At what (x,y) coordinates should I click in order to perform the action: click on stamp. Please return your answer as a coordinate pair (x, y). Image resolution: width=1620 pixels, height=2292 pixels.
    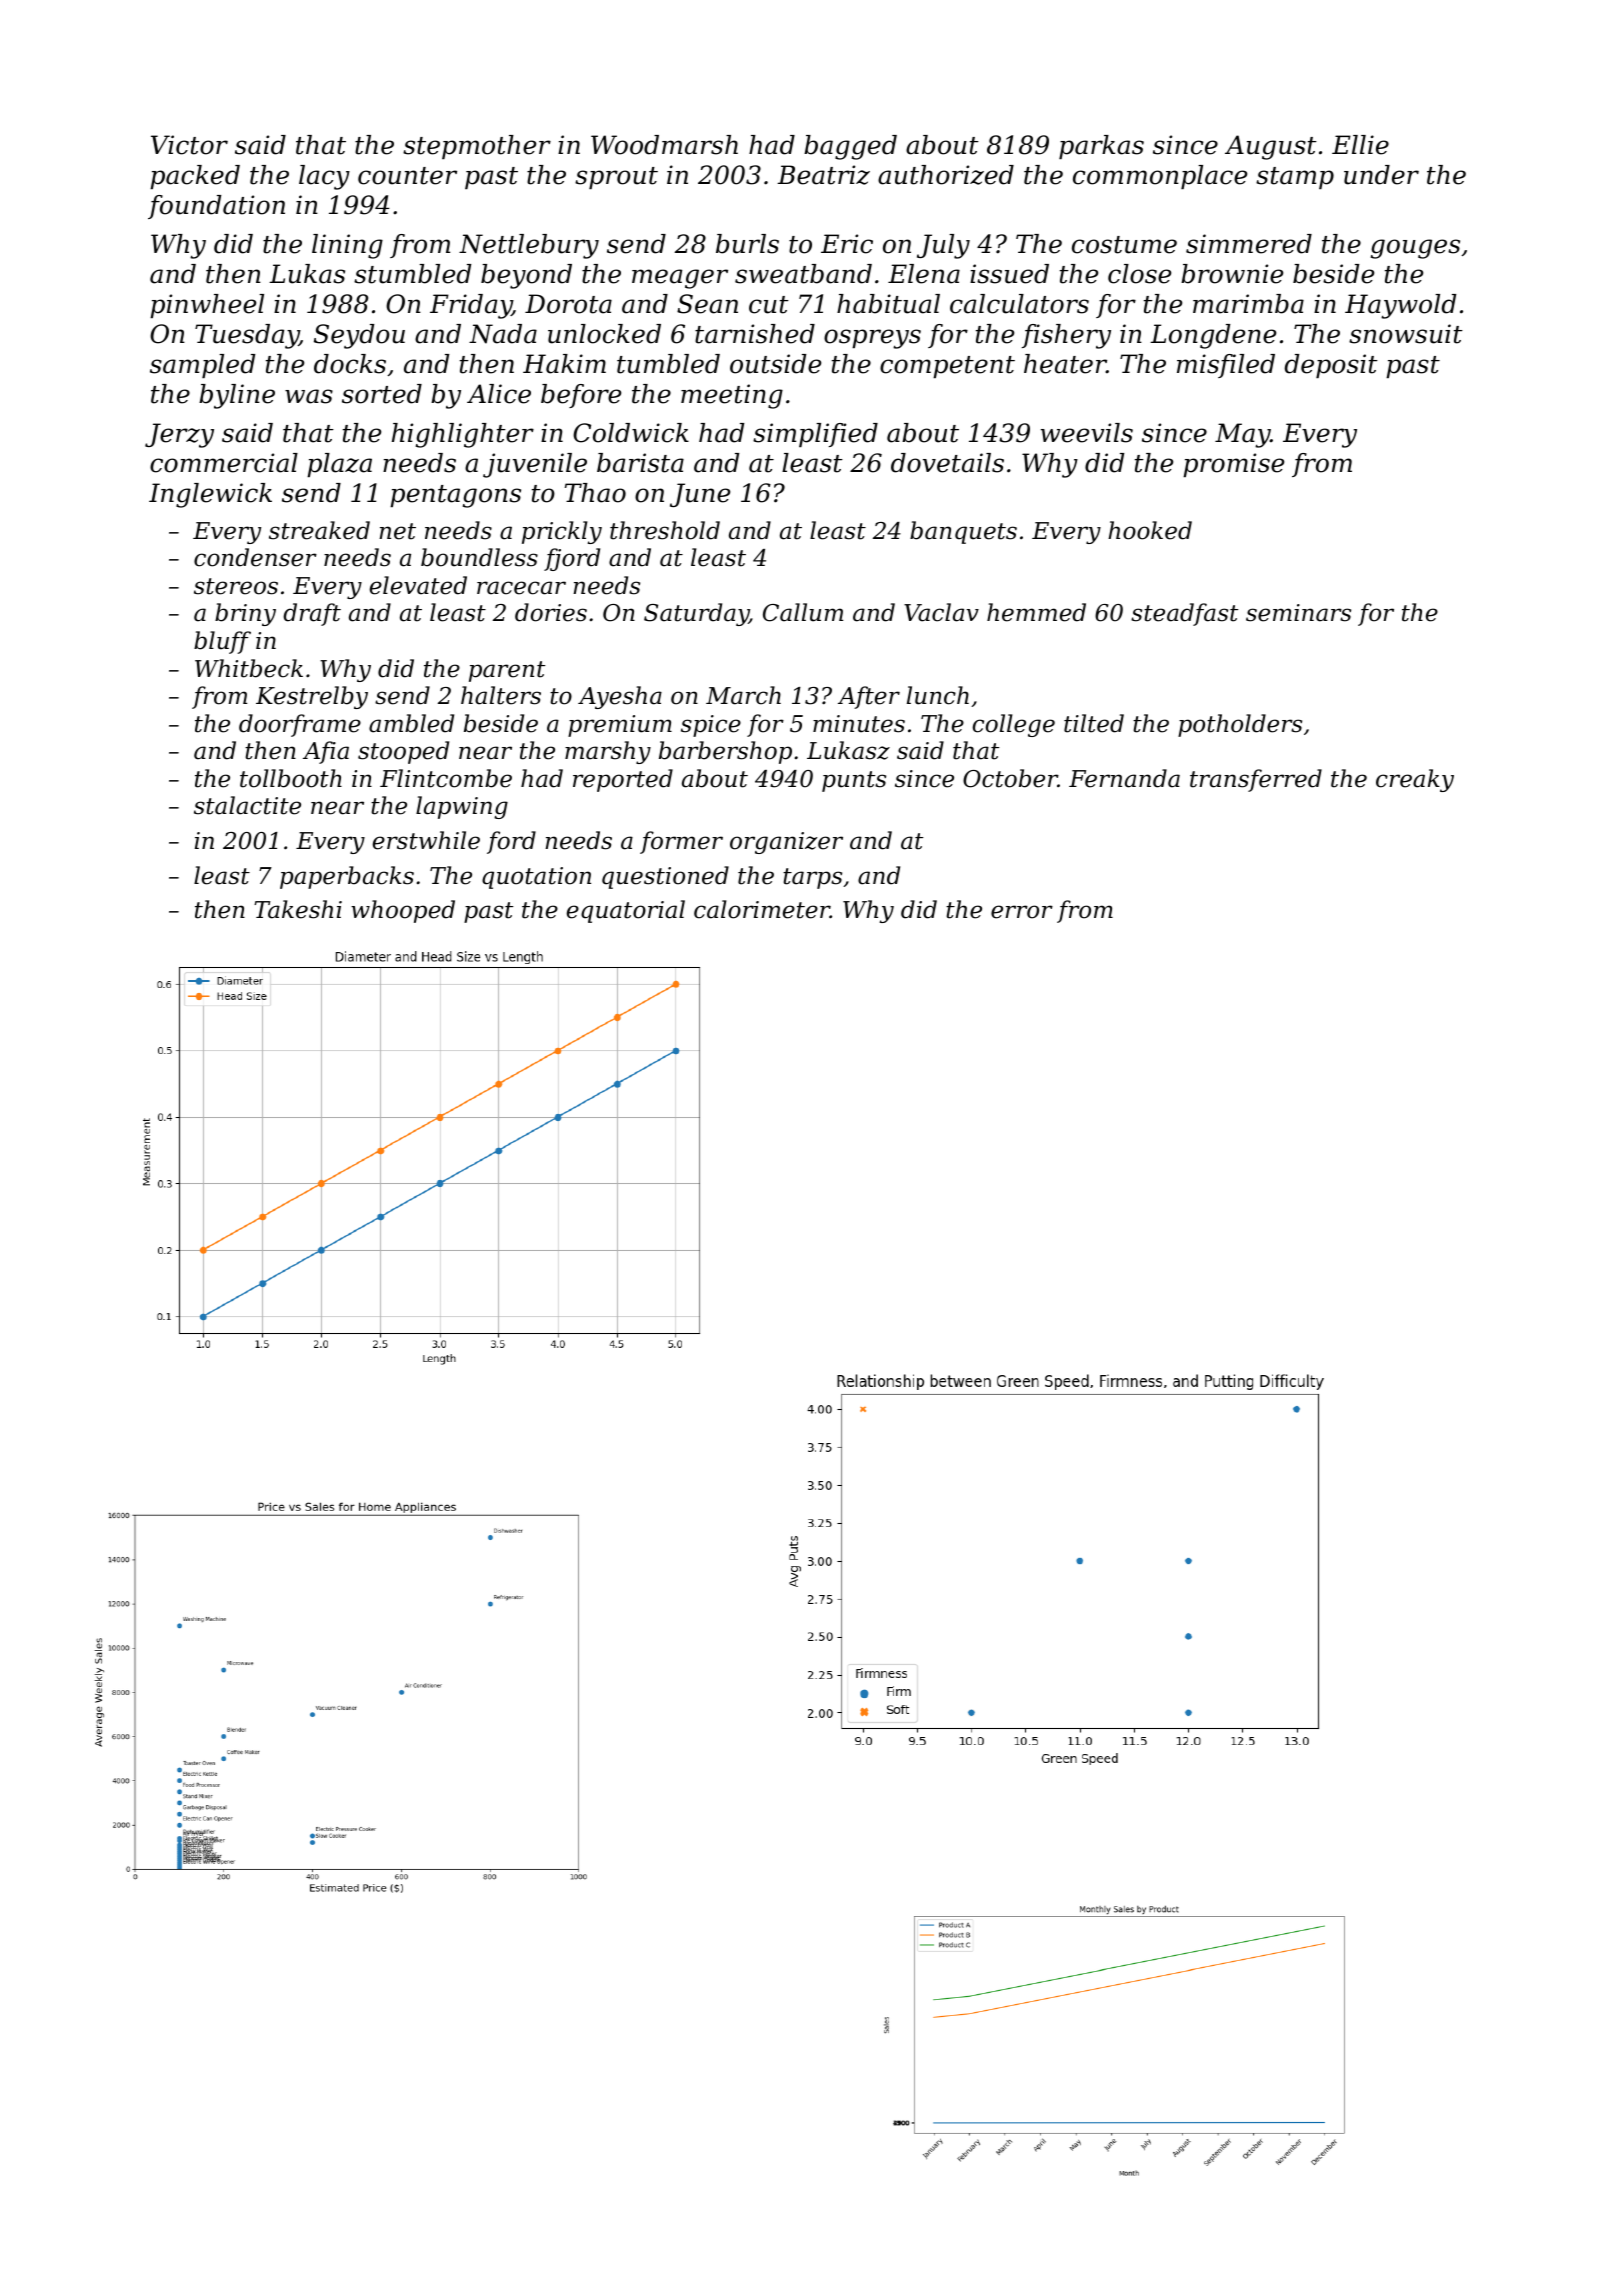
    Looking at the image, I should click on (1295, 178).
